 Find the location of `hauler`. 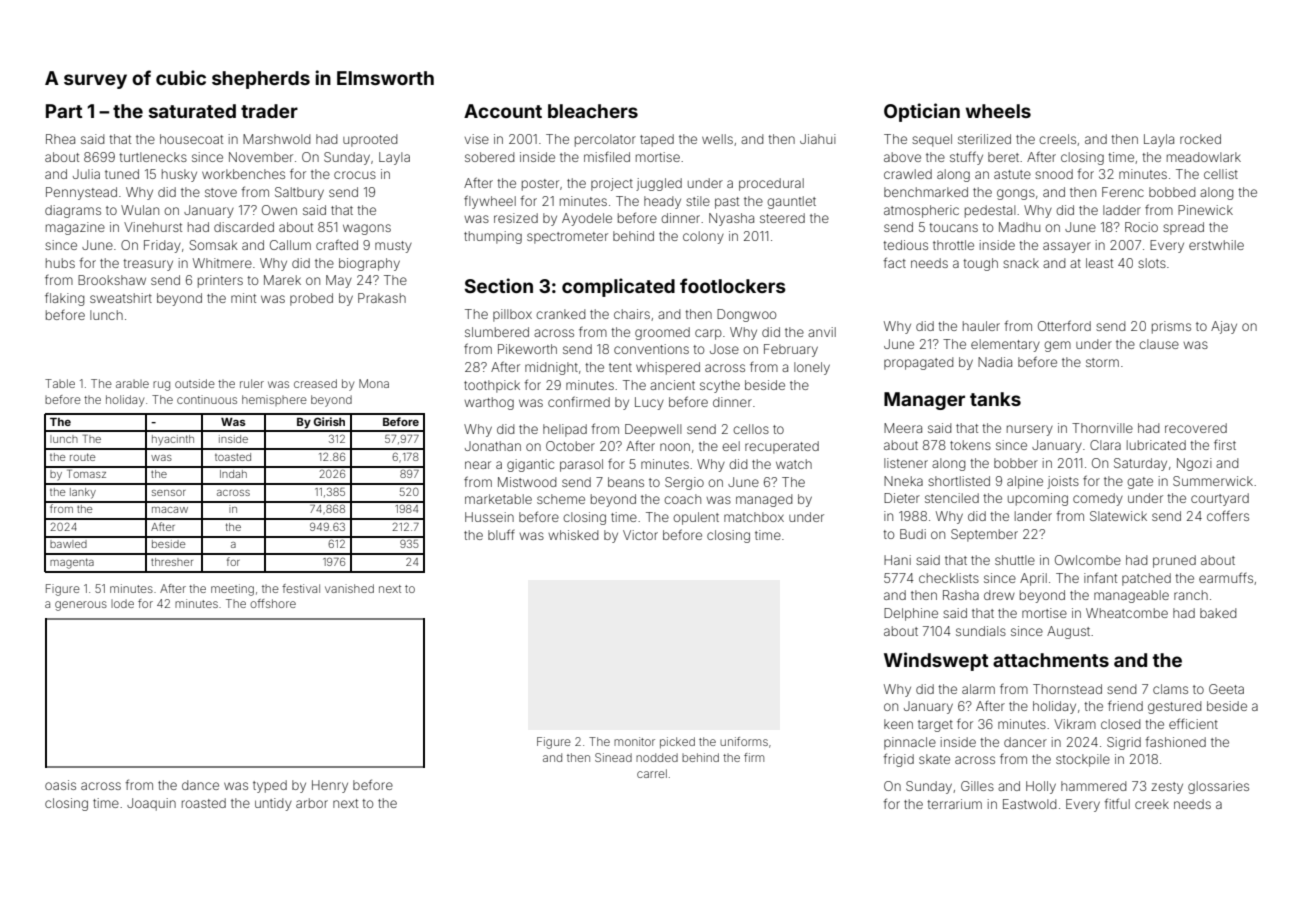

hauler is located at coordinates (981, 326).
